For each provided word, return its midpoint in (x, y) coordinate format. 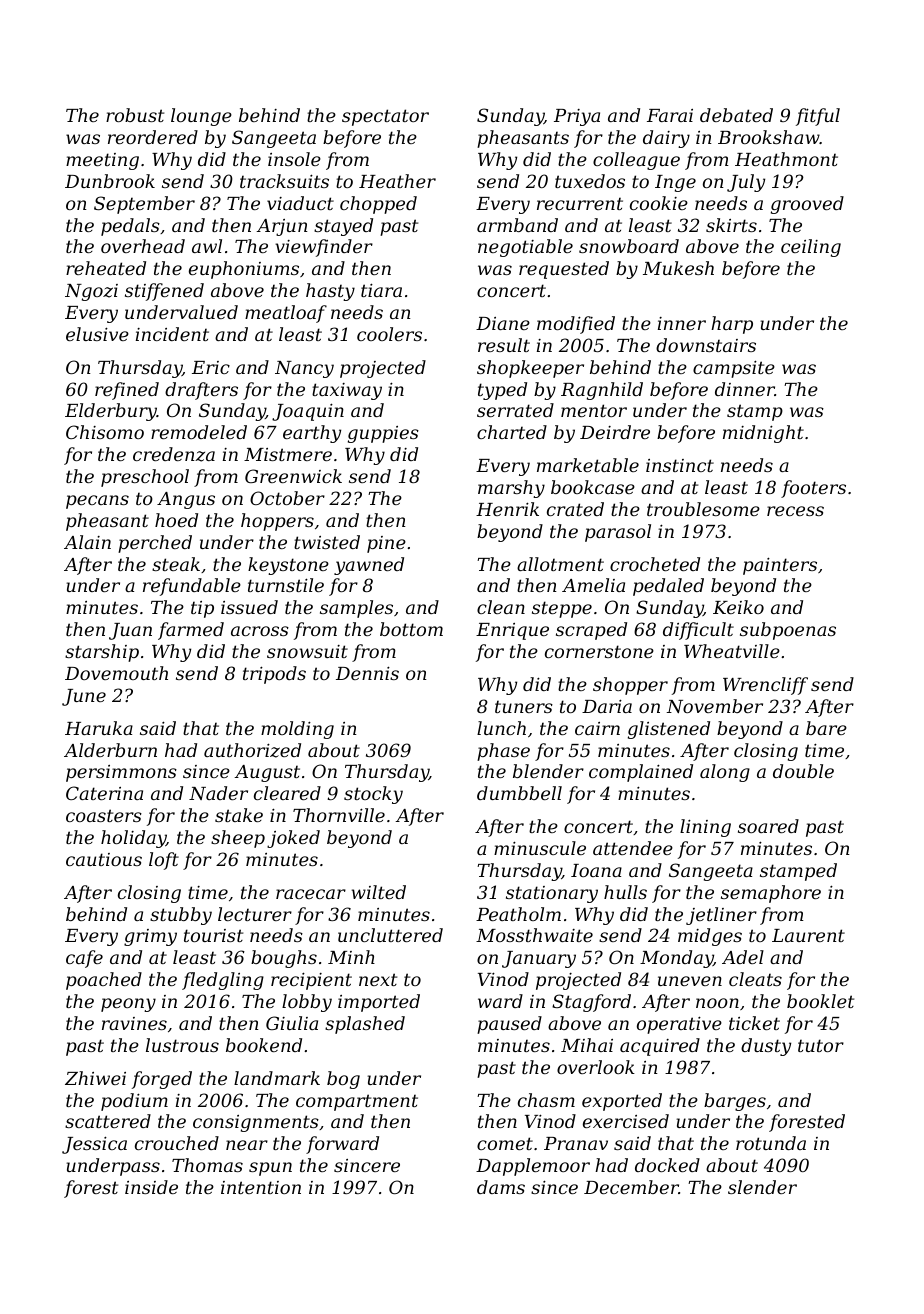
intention (261, 1187)
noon (717, 1003)
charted (512, 432)
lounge (201, 117)
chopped (378, 205)
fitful (818, 117)
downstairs (706, 345)
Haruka (99, 728)
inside (151, 1187)
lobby (307, 1003)
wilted (379, 892)
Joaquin (308, 412)
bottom (411, 629)
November (715, 706)
